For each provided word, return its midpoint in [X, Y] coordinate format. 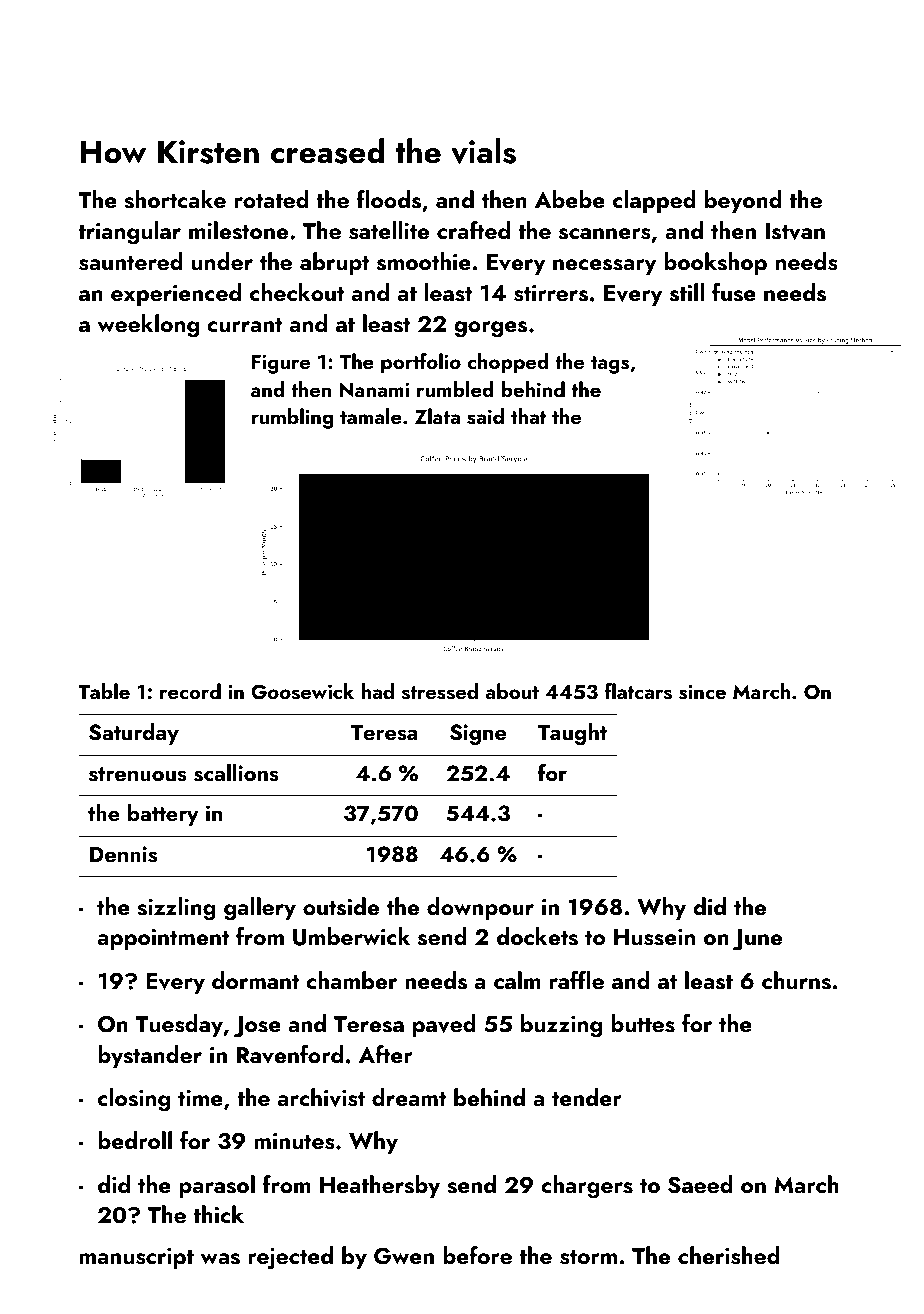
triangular [129, 233]
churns [796, 980]
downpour [480, 908]
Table [104, 691]
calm [517, 980]
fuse [734, 292]
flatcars [638, 691]
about [512, 691]
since [702, 692]
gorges [490, 329]
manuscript [137, 1258]
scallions [236, 773]
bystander [150, 1056]
